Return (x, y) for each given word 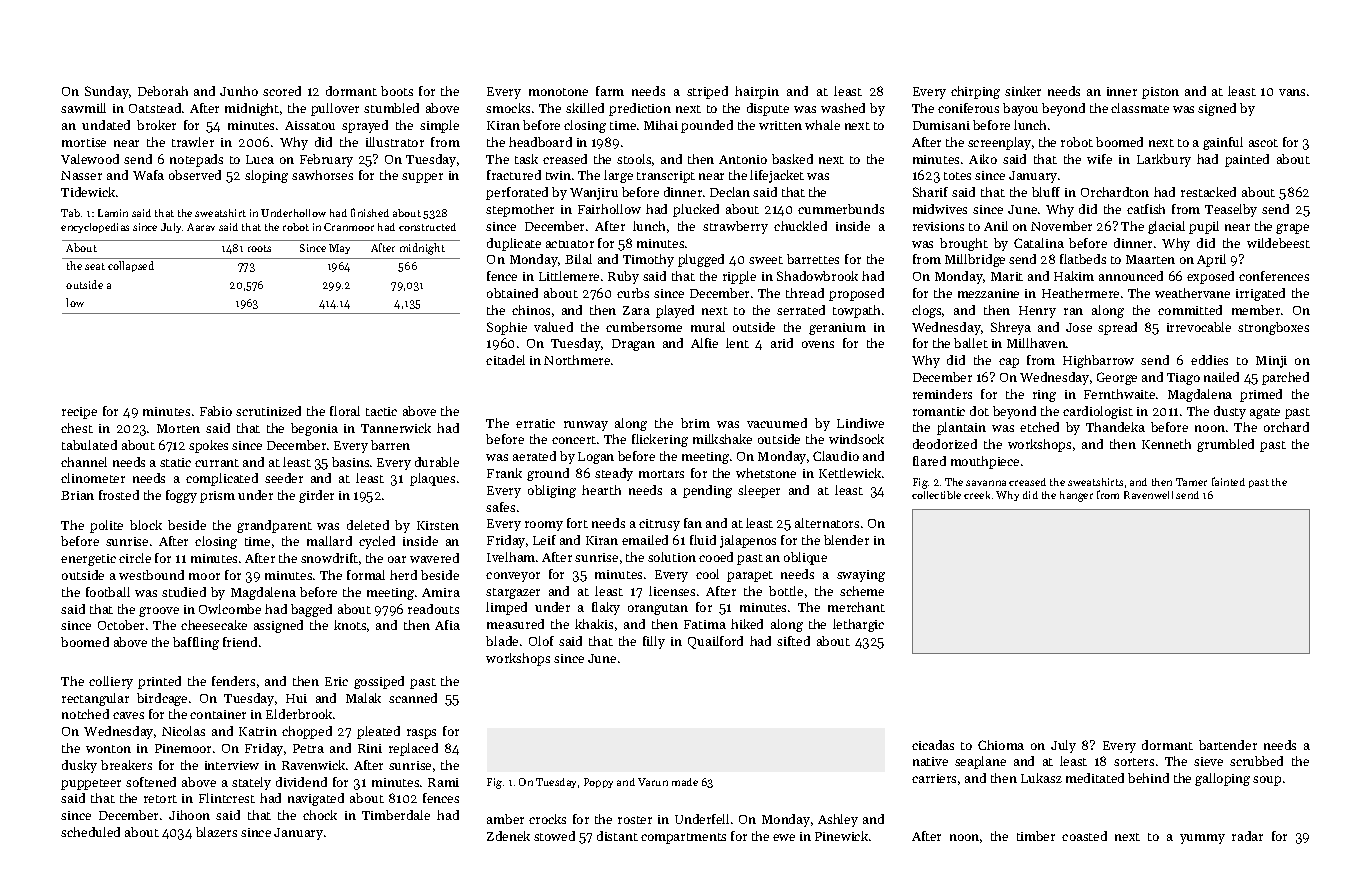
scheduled (90, 832)
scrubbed (1256, 761)
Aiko (983, 159)
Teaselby (1231, 210)
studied (184, 592)
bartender (1228, 745)
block (146, 525)
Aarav (201, 227)
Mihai (661, 125)
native (930, 761)
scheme (862, 591)
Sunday (107, 92)
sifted (793, 641)
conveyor (513, 577)
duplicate (514, 244)
